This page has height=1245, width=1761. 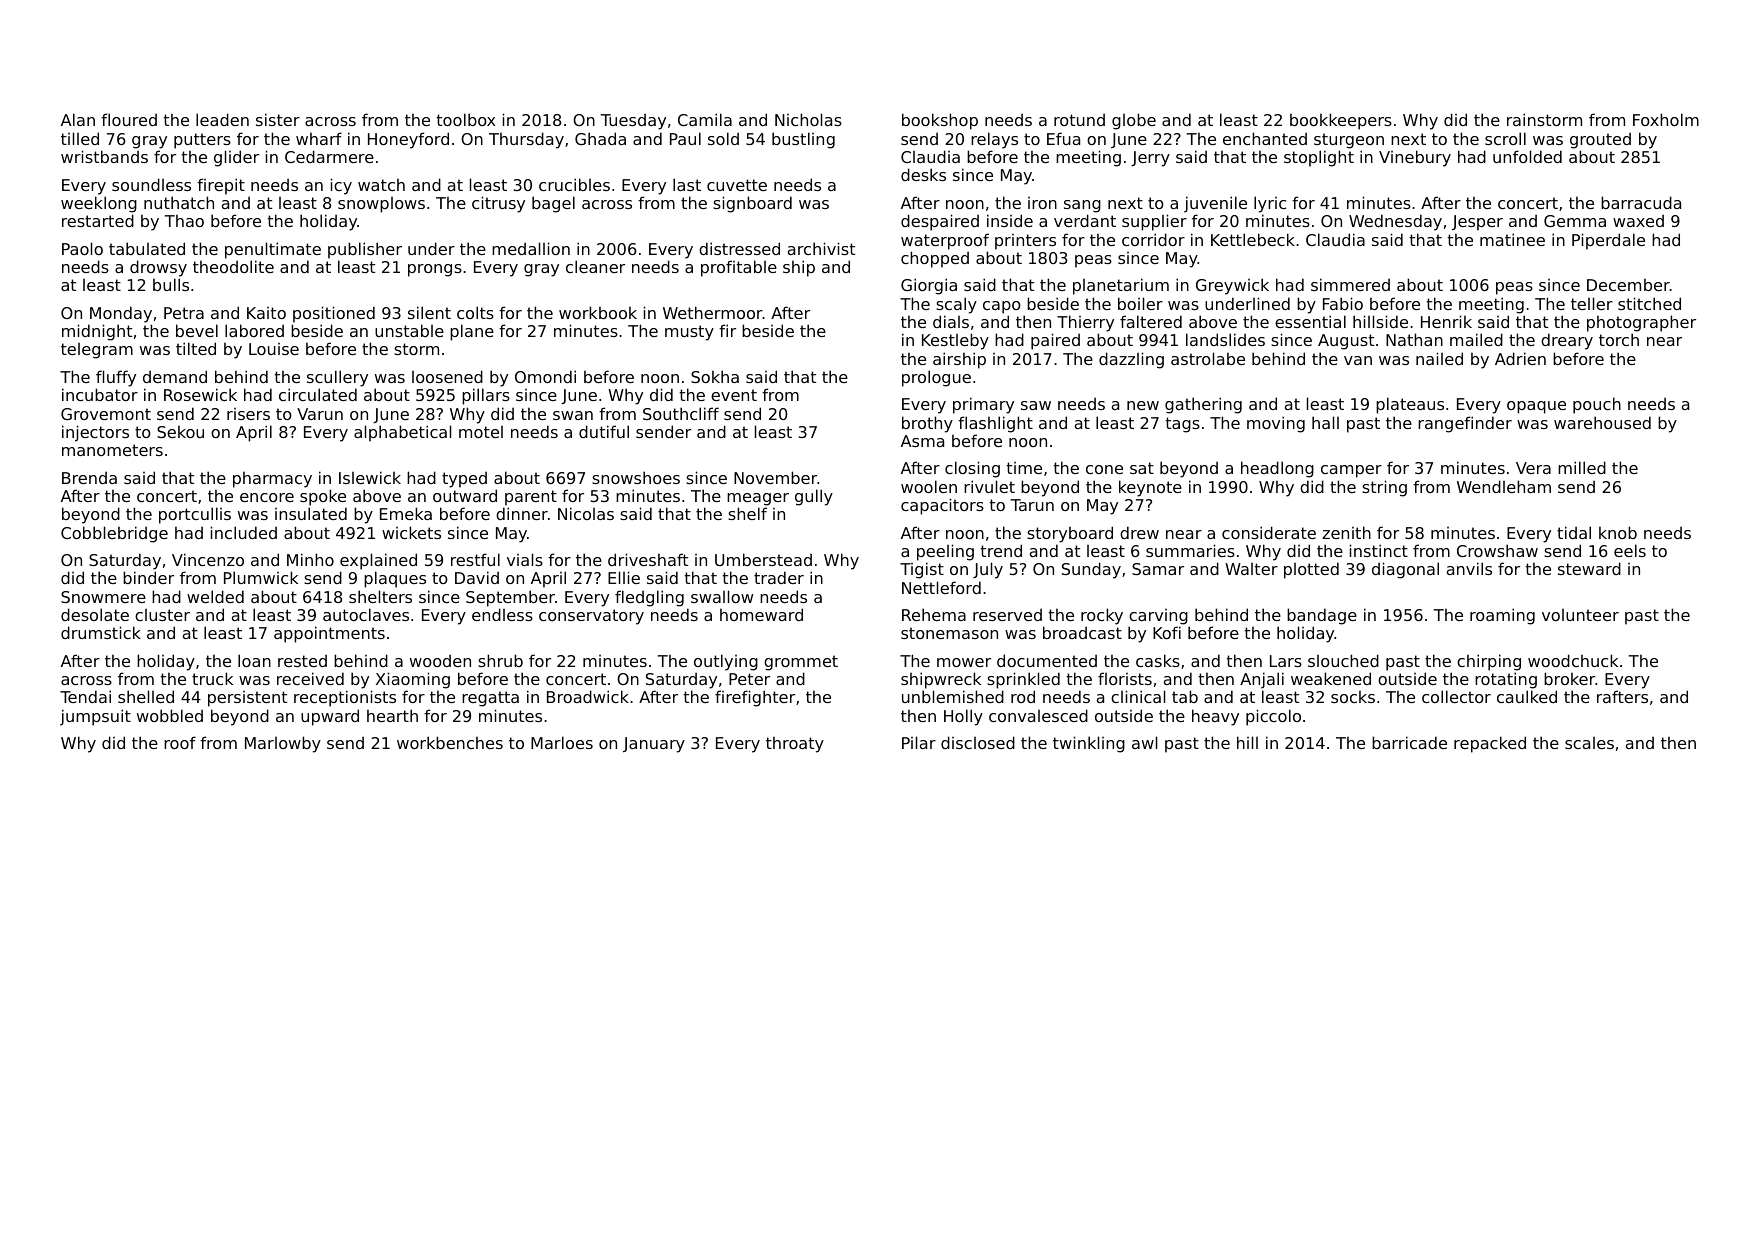 I want to click on Foxholm, so click(x=1666, y=119).
